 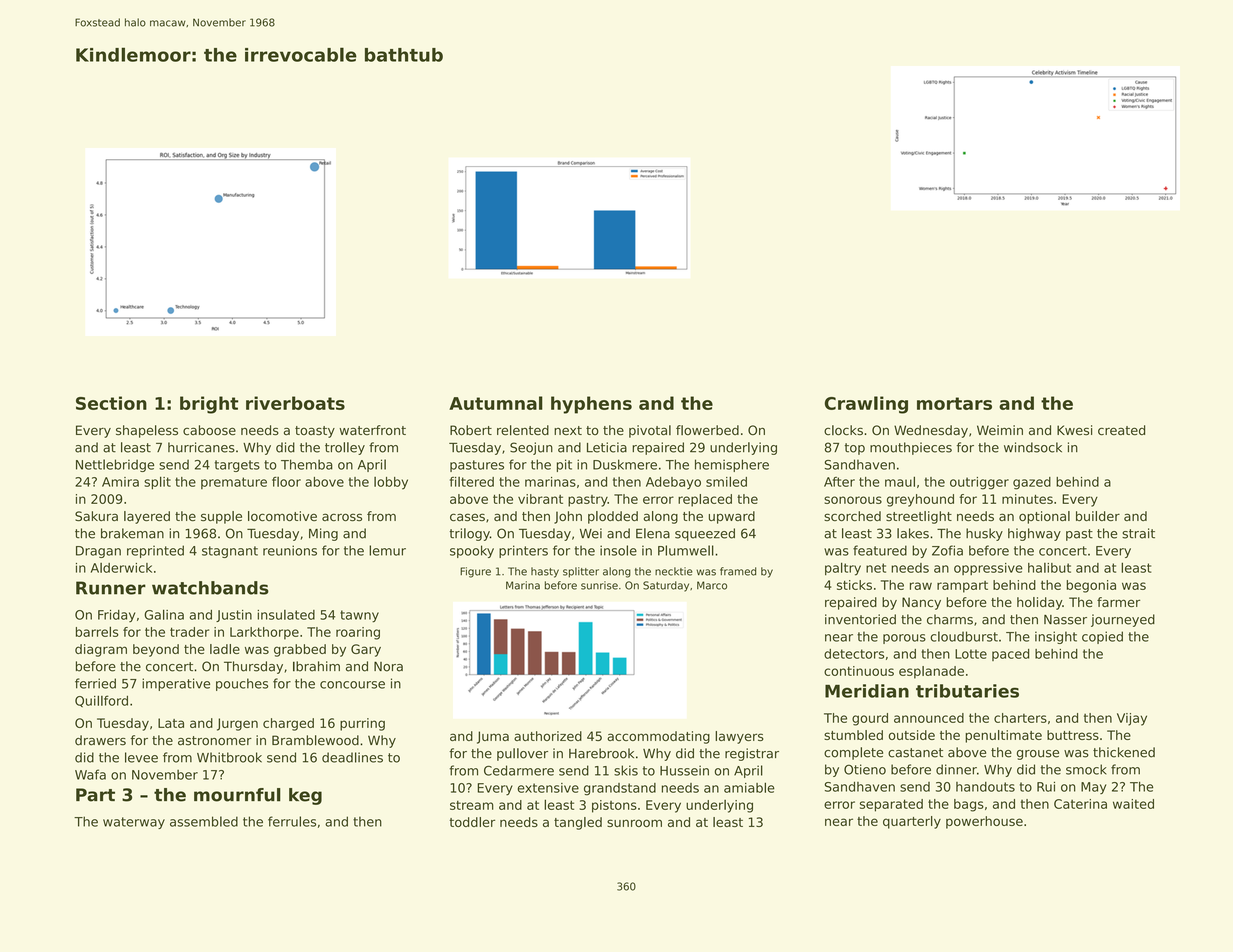 What do you see at coordinates (467, 517) in the screenshot?
I see `cases` at bounding box center [467, 517].
